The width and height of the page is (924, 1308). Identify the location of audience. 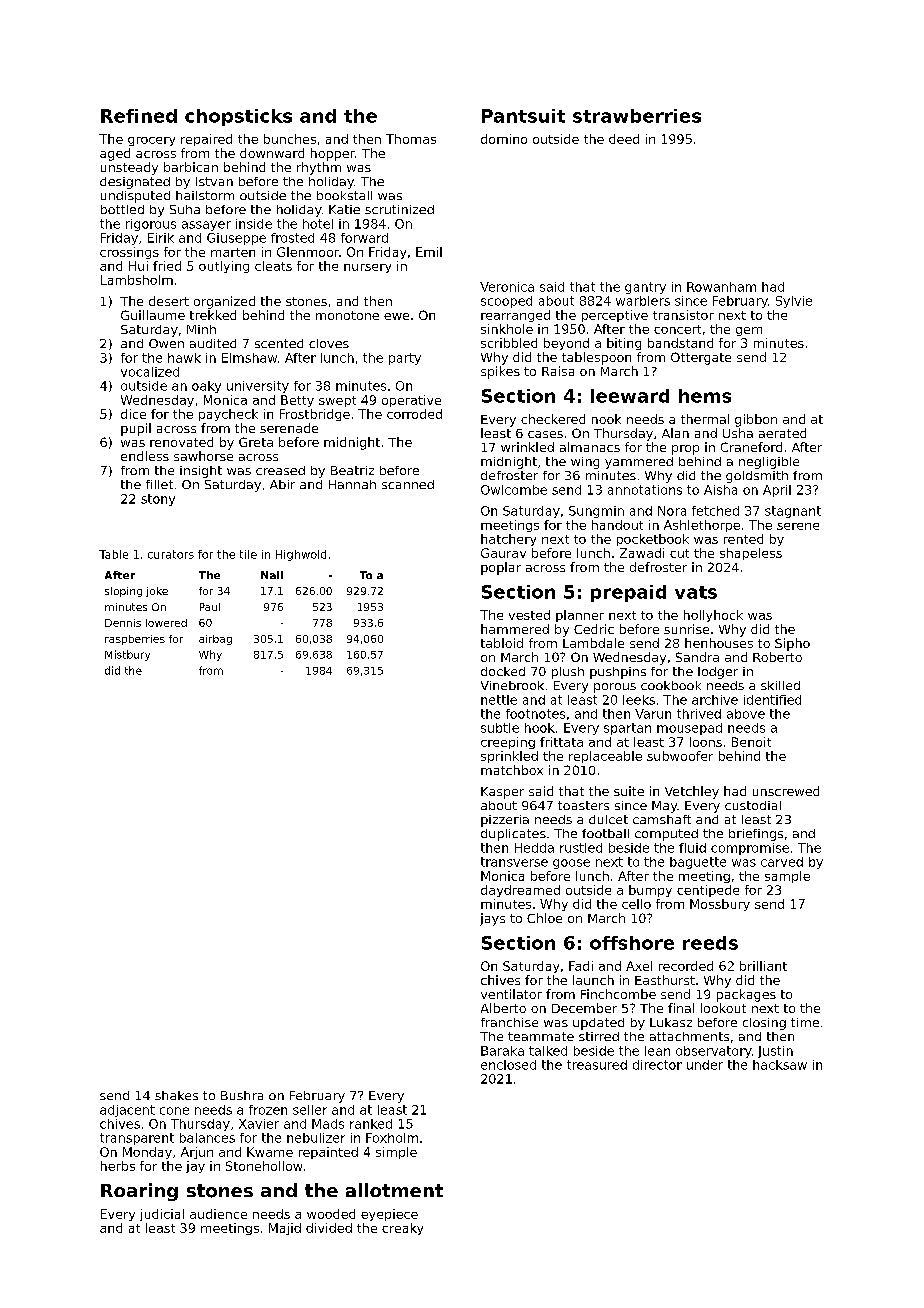
(218, 1214).
